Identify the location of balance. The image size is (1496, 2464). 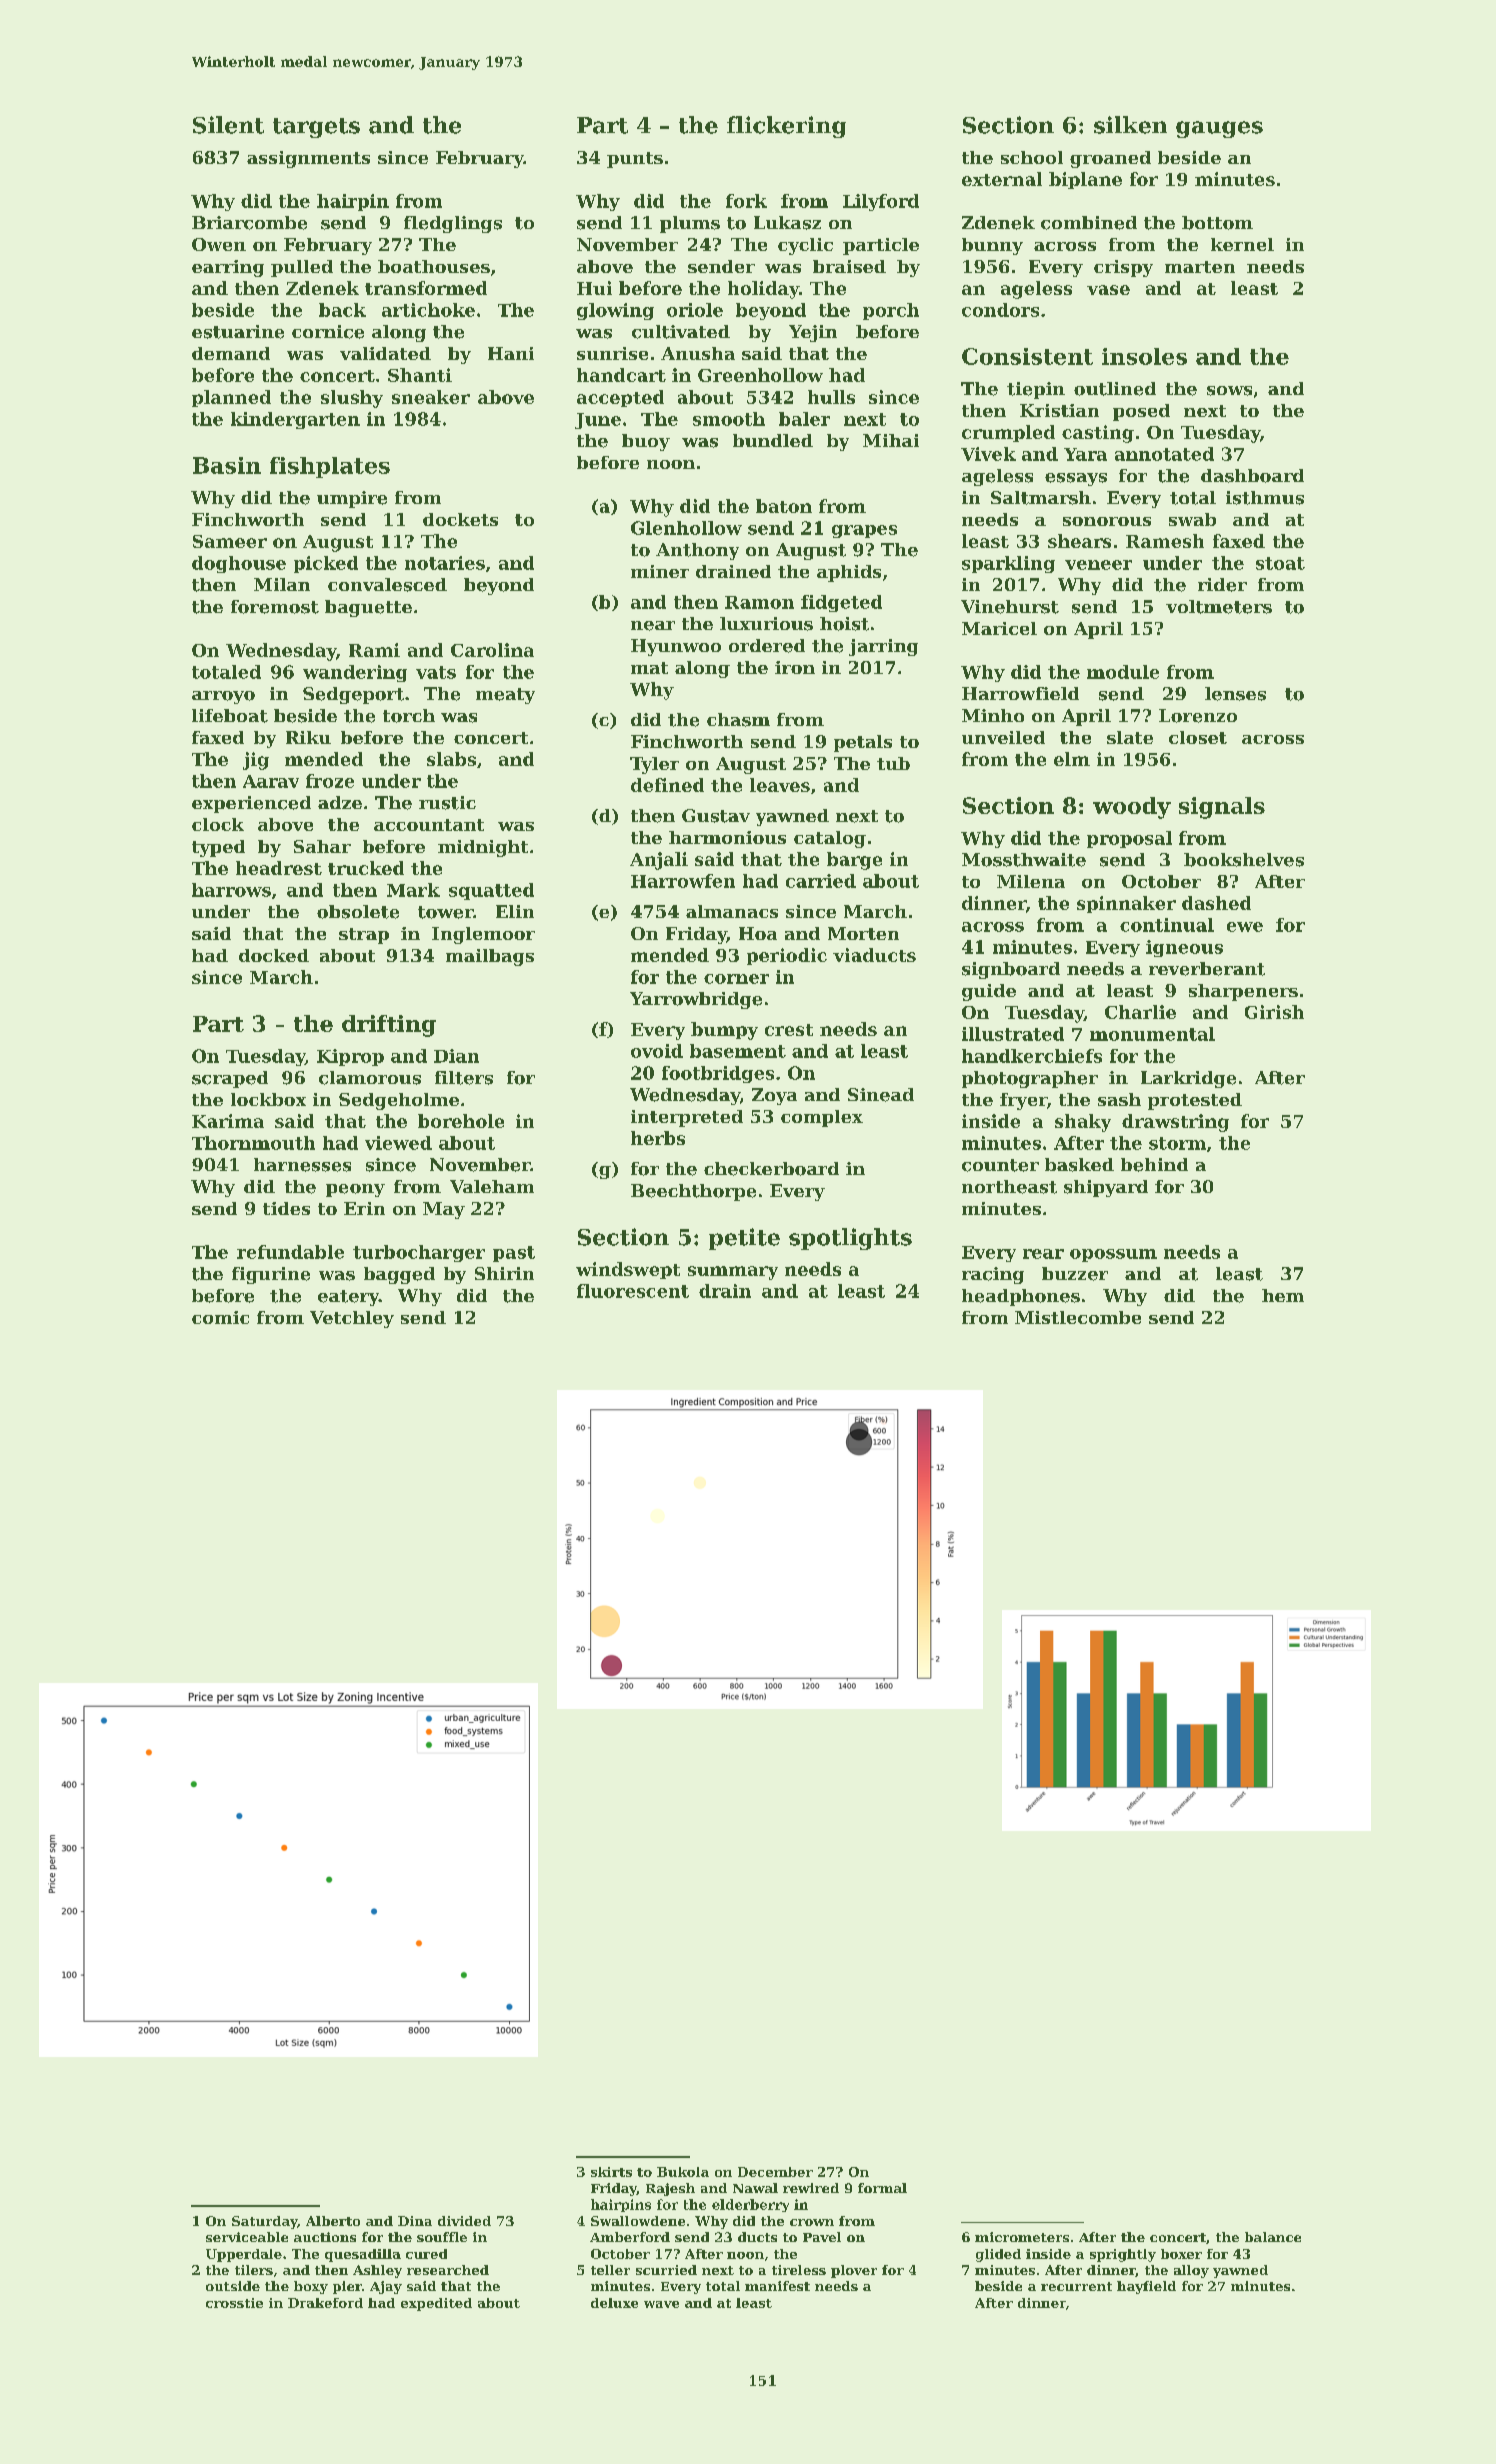
(1273, 2237).
